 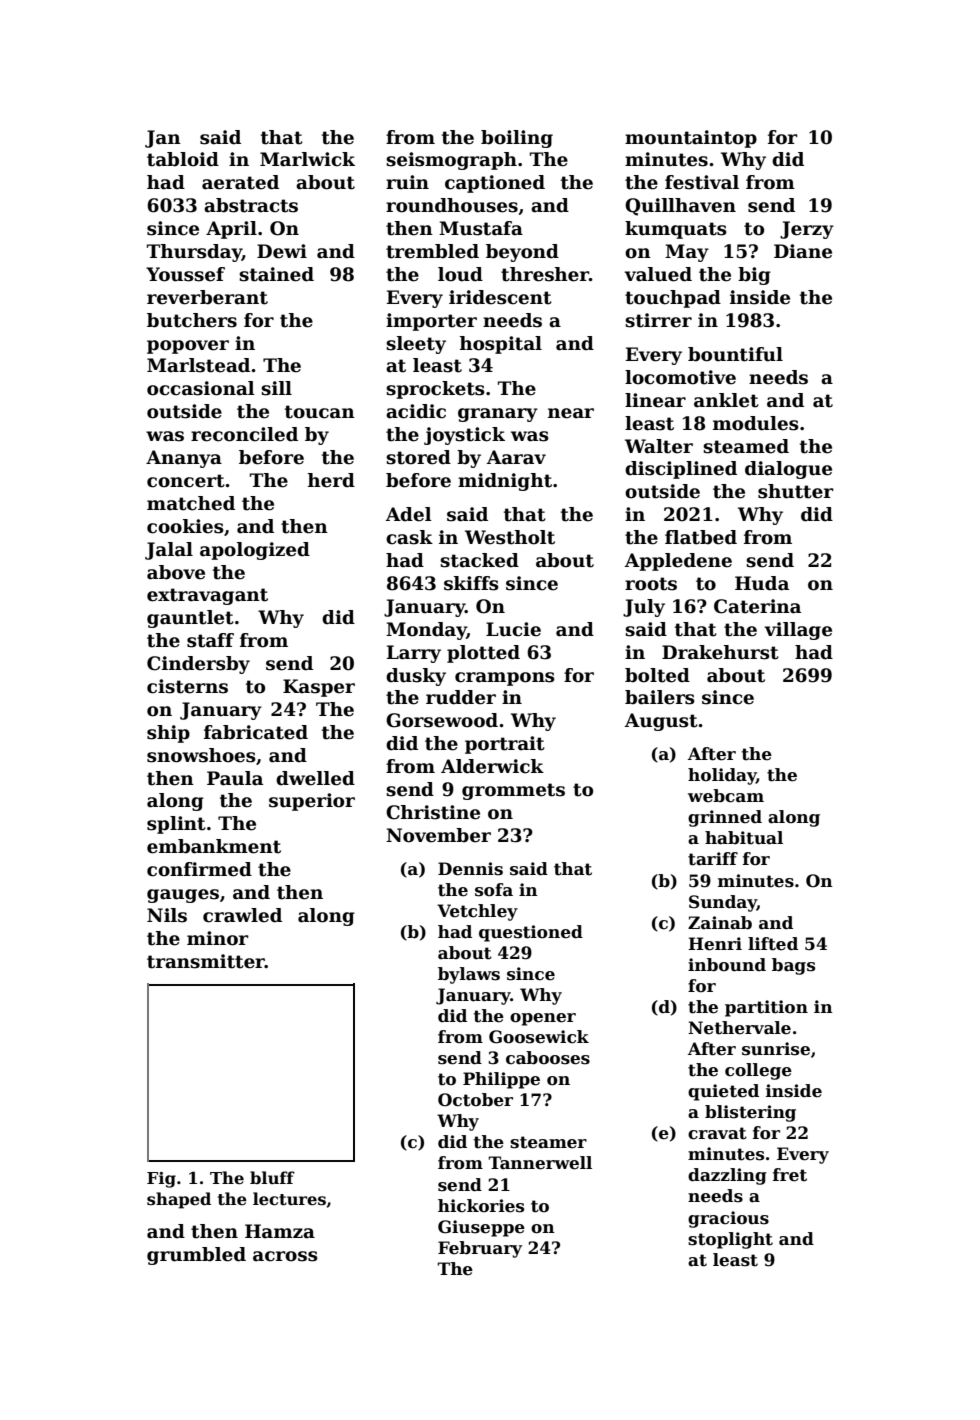 What do you see at coordinates (231, 230) in the page?
I see `April` at bounding box center [231, 230].
